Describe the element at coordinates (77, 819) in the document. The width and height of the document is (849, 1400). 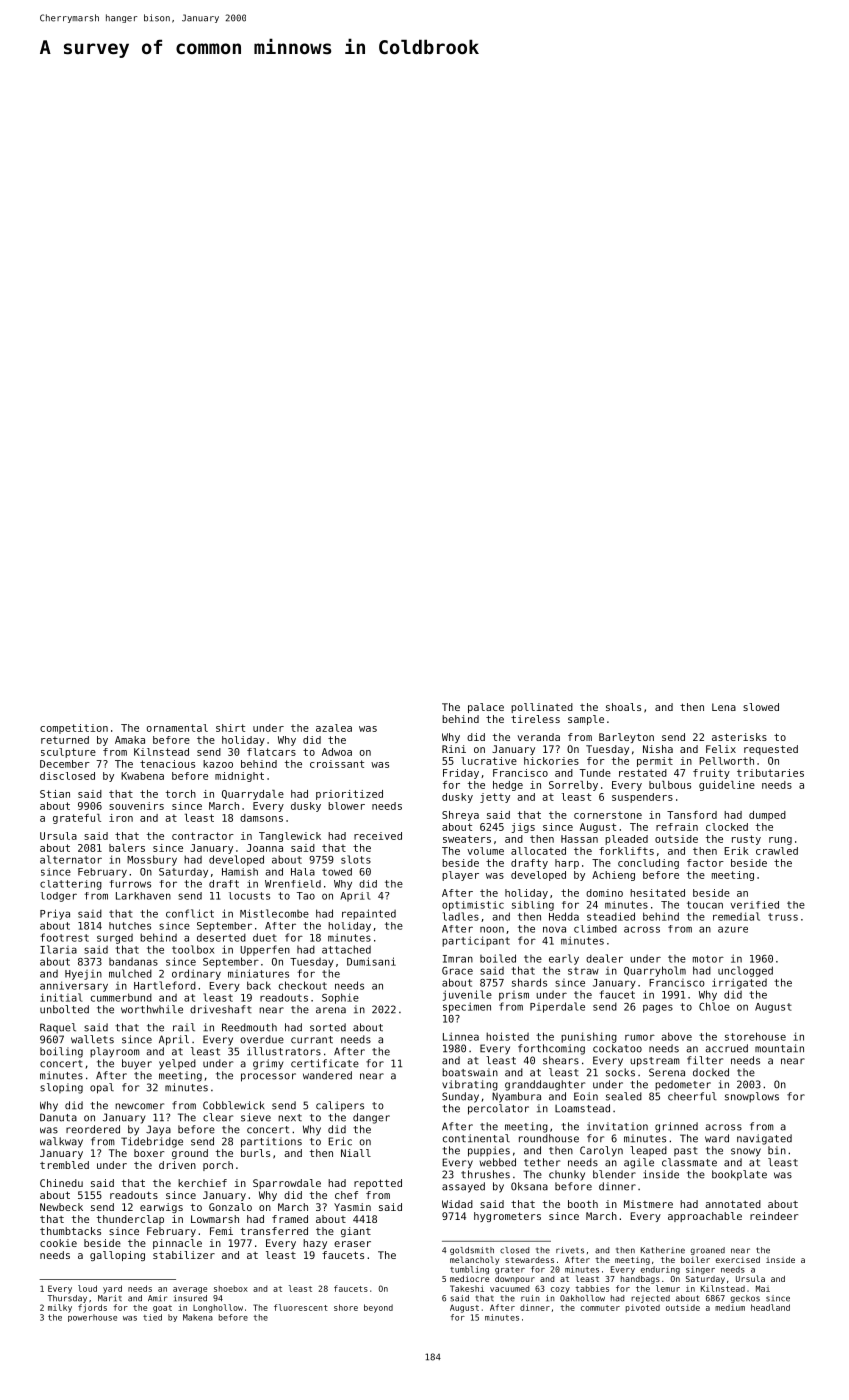
I see `grateful` at that location.
